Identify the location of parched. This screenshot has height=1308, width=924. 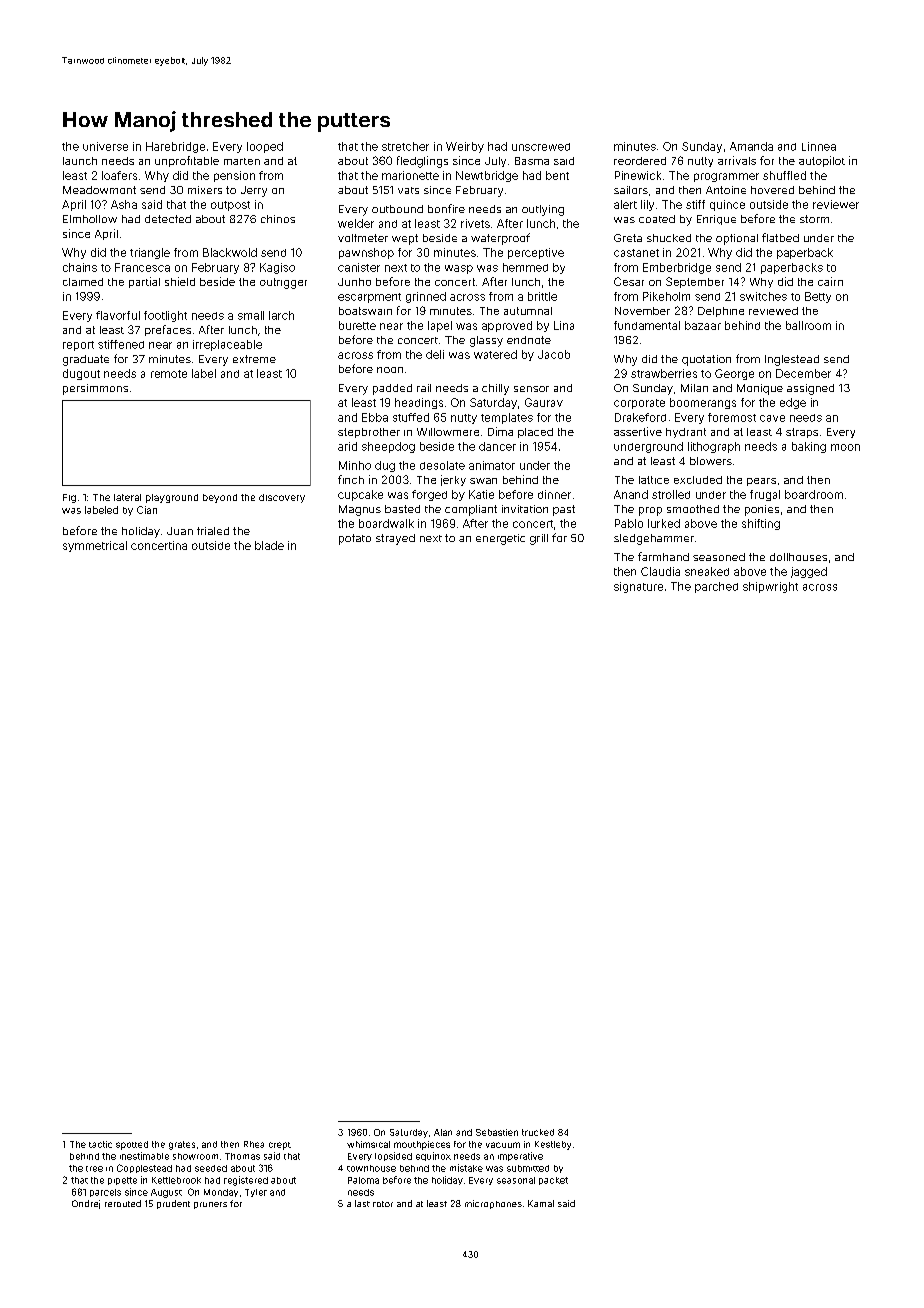
(716, 587).
